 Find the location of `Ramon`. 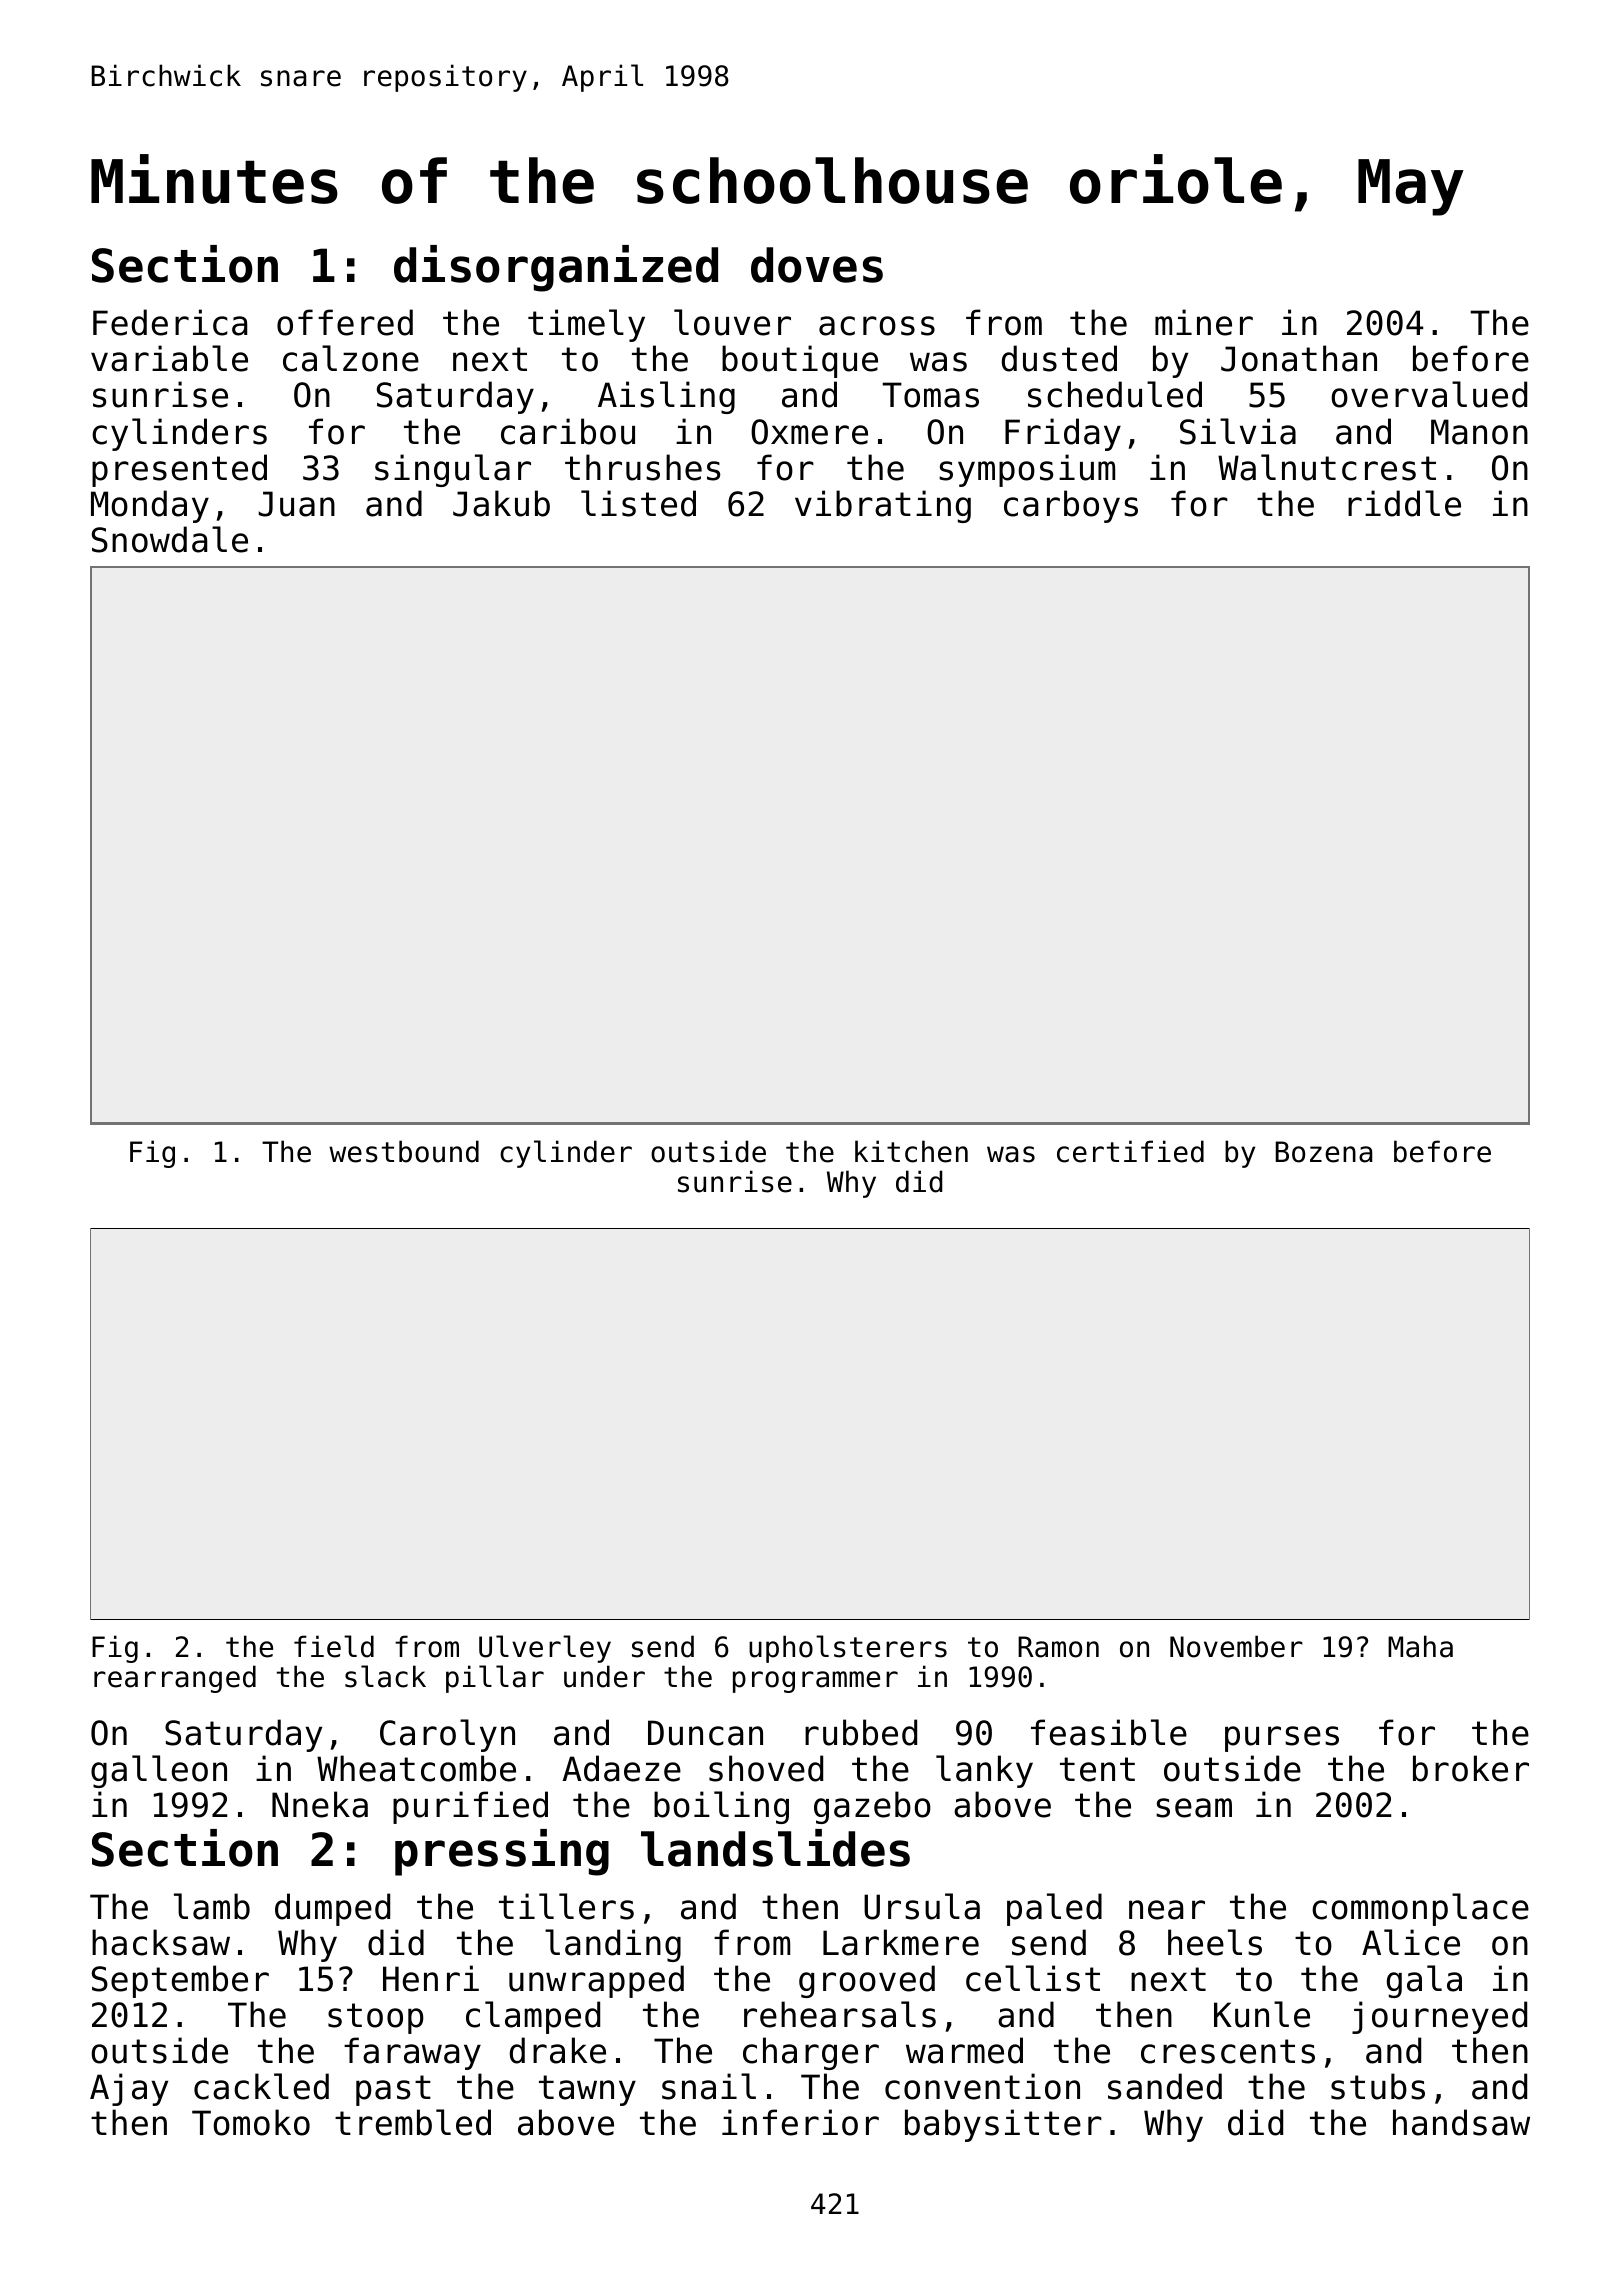

Ramon is located at coordinates (1058, 1647).
